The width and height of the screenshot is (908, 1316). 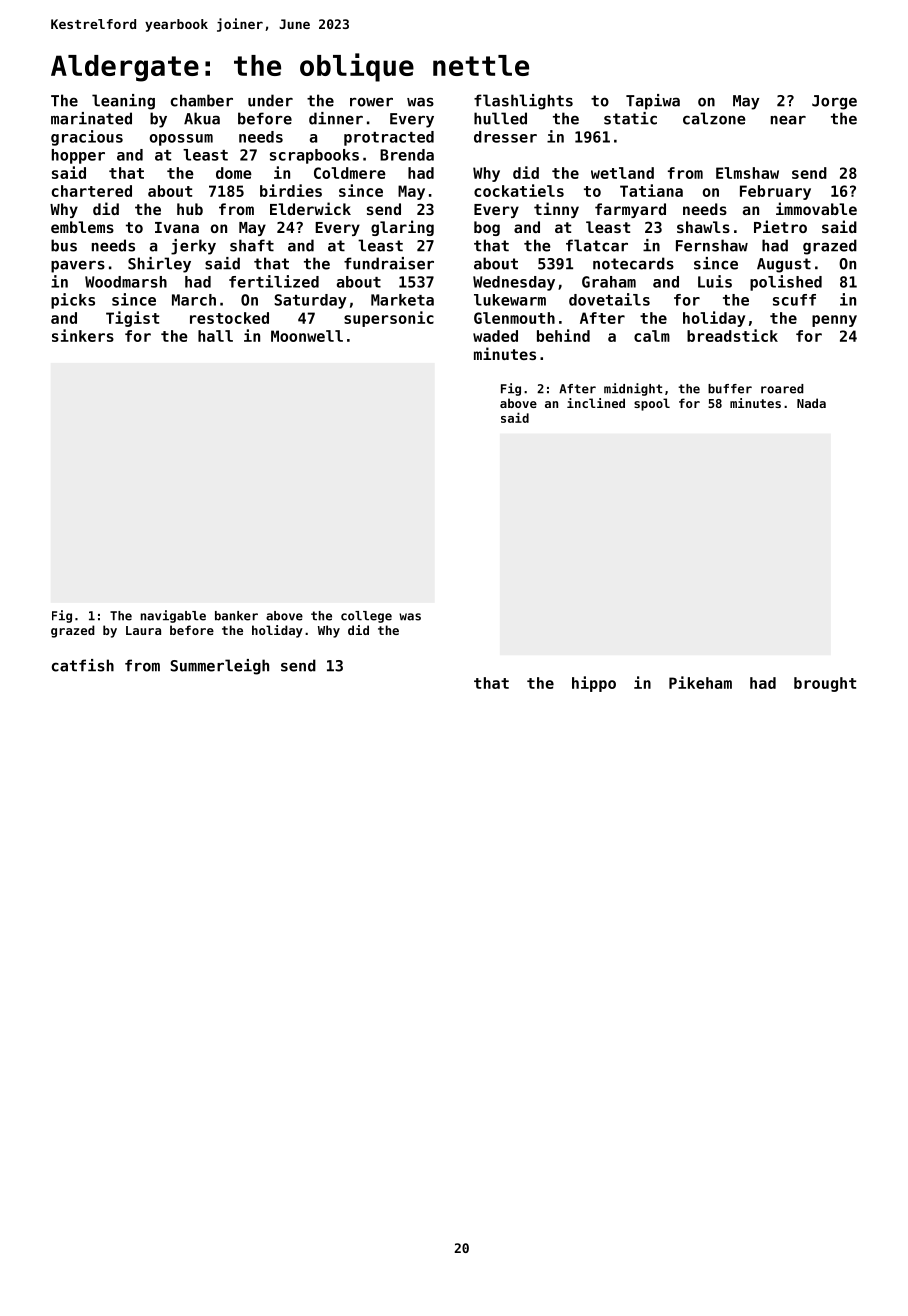 I want to click on hall, so click(x=215, y=336).
